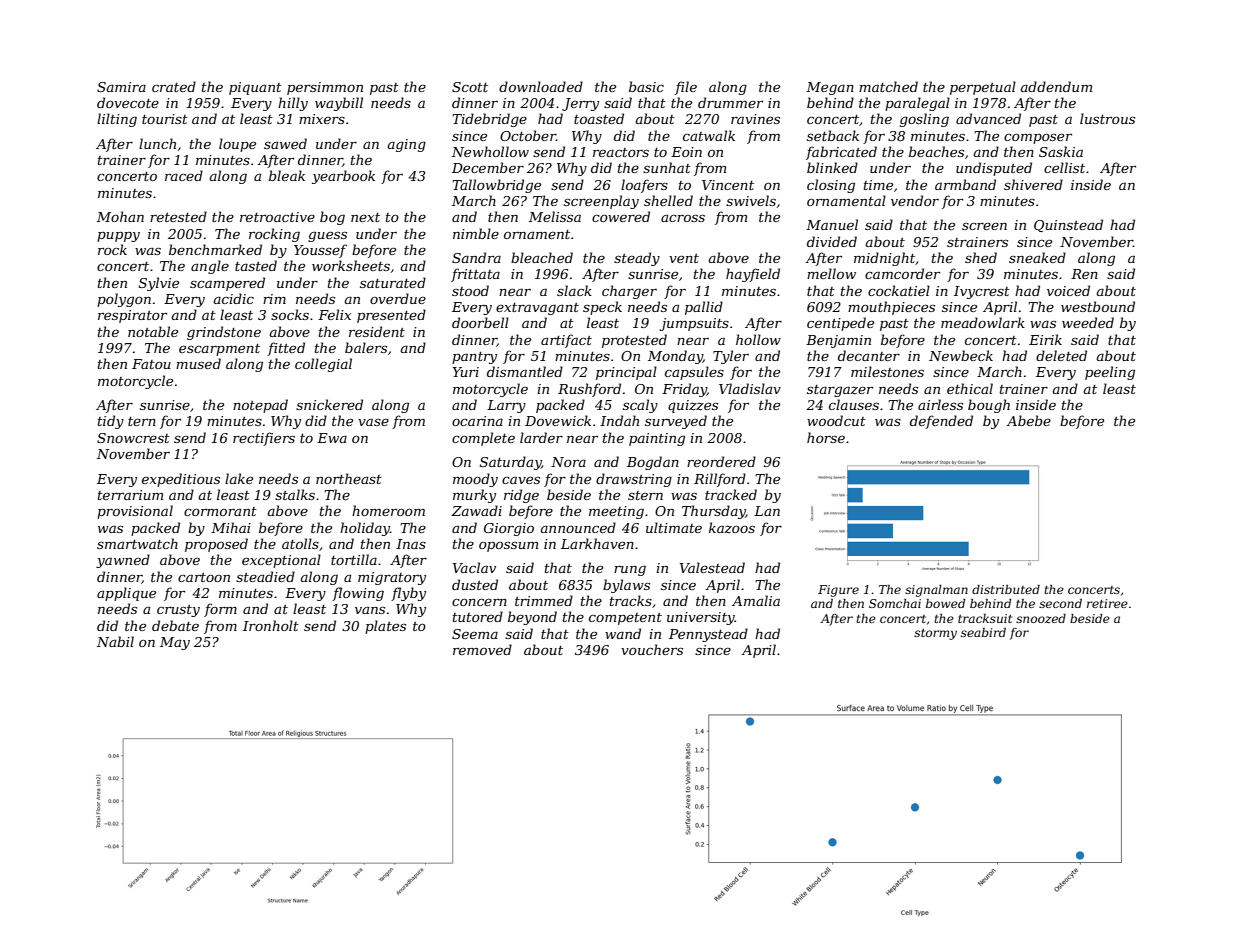 The height and width of the document is (952, 1233). Describe the element at coordinates (652, 649) in the document. I see `vouchers` at that location.
